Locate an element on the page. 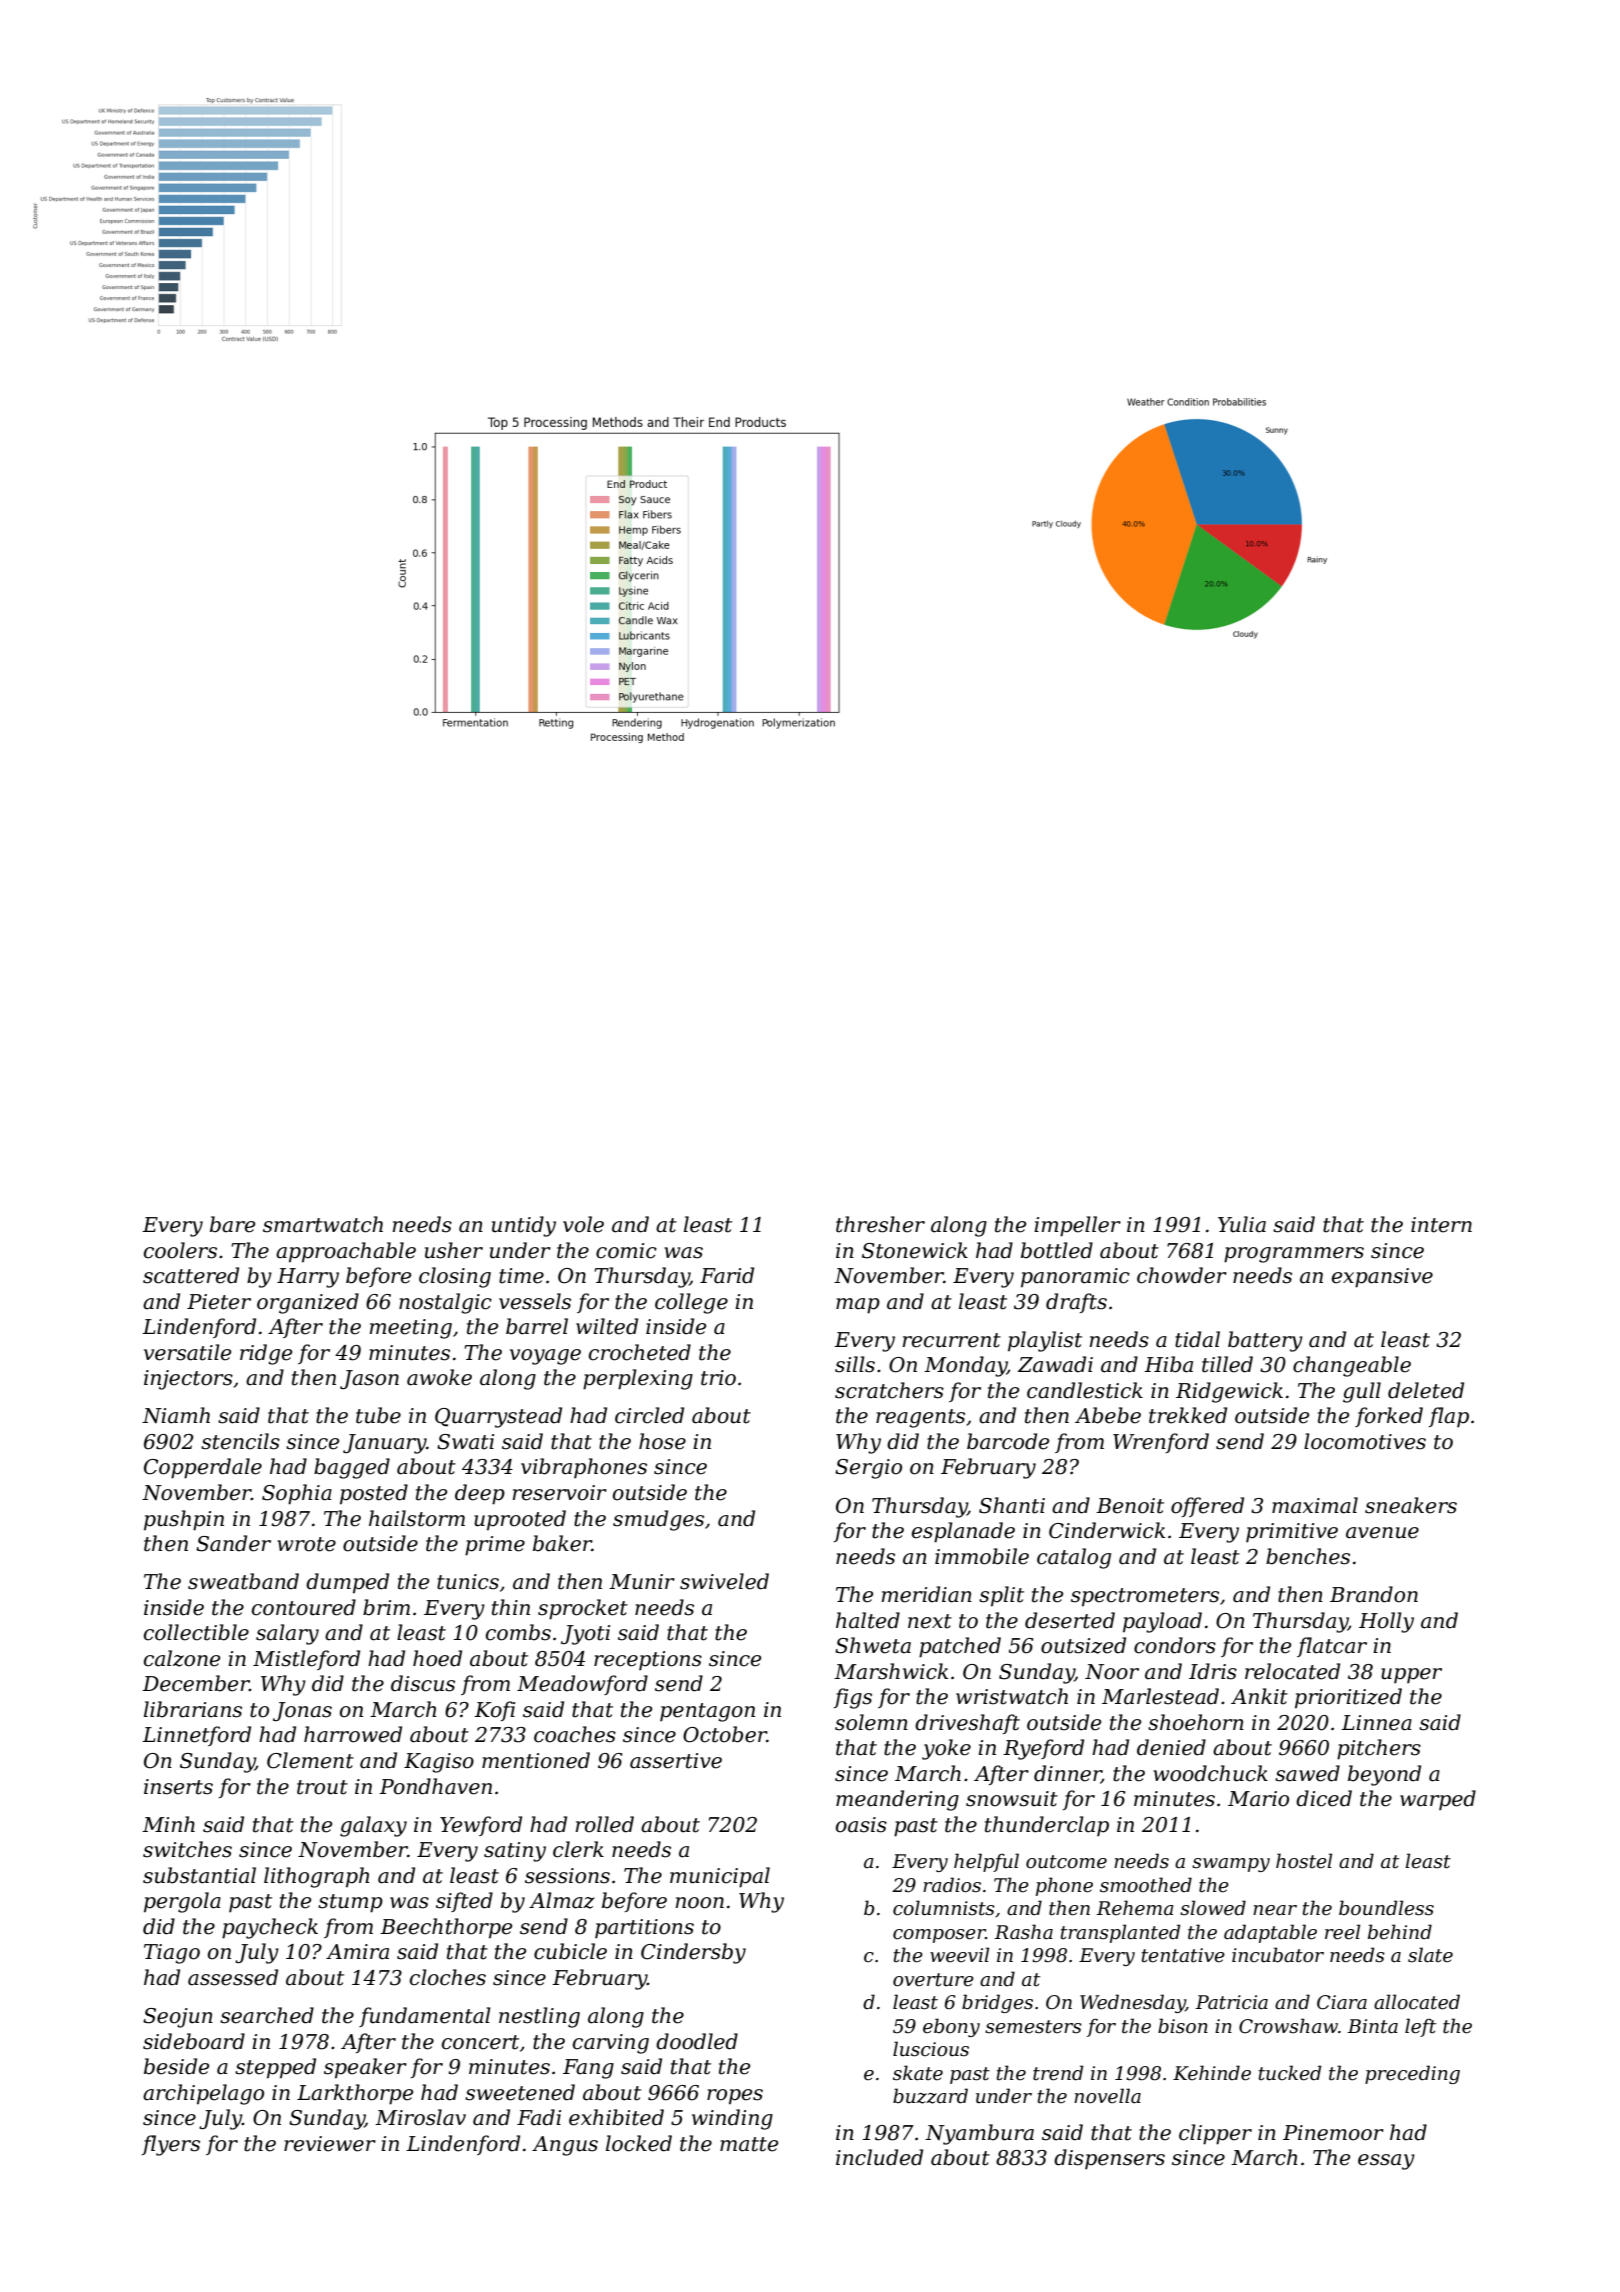 The width and height of the image is (1620, 2292). thresher is located at coordinates (880, 1224).
